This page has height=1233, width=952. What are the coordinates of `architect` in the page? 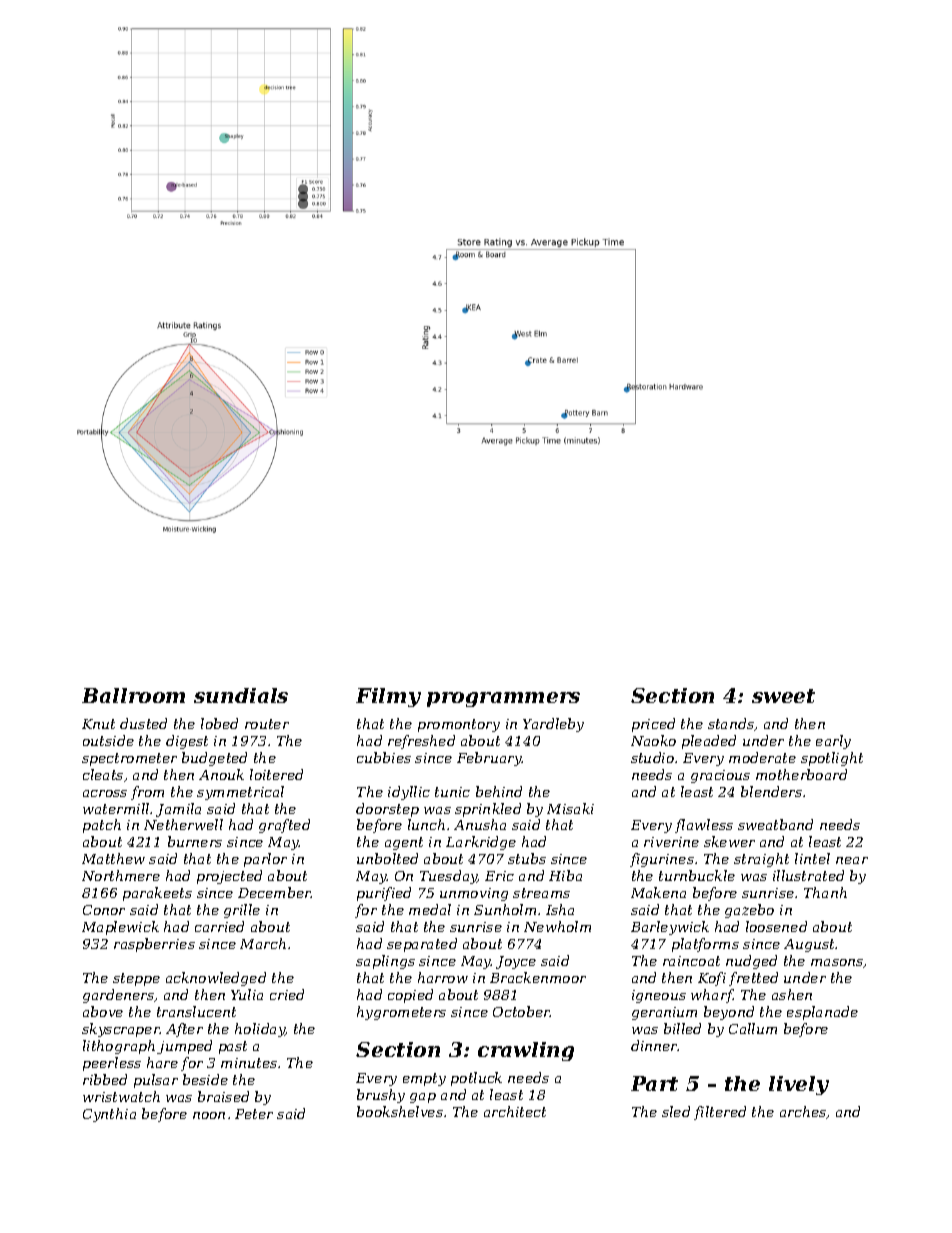 It's located at (515, 1111).
